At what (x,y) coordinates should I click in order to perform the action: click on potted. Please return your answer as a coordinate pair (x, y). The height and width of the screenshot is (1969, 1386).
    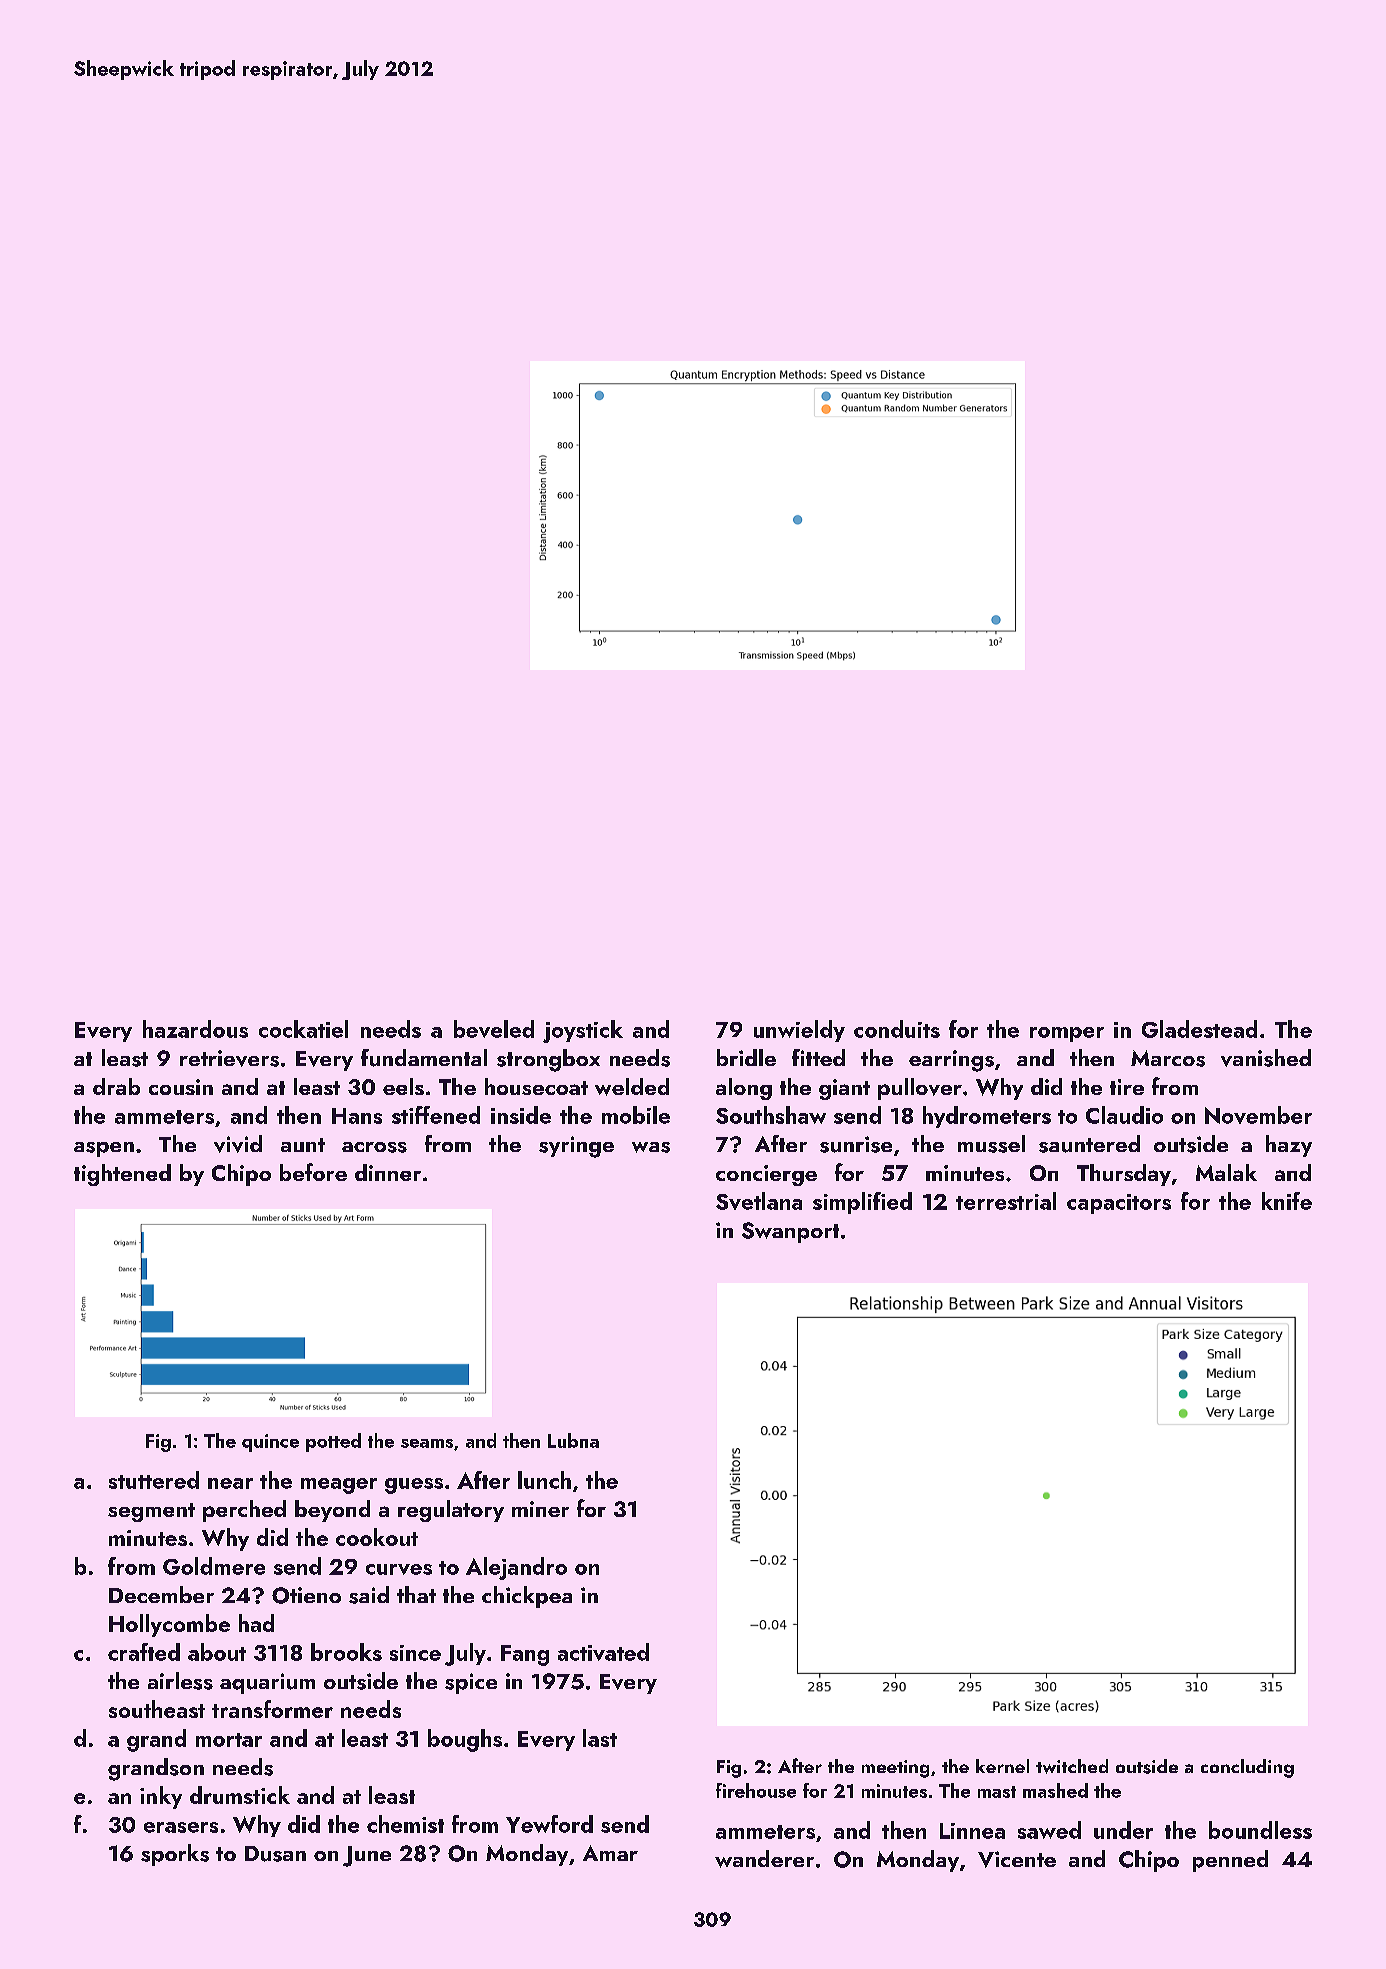
    Looking at the image, I should click on (333, 1442).
